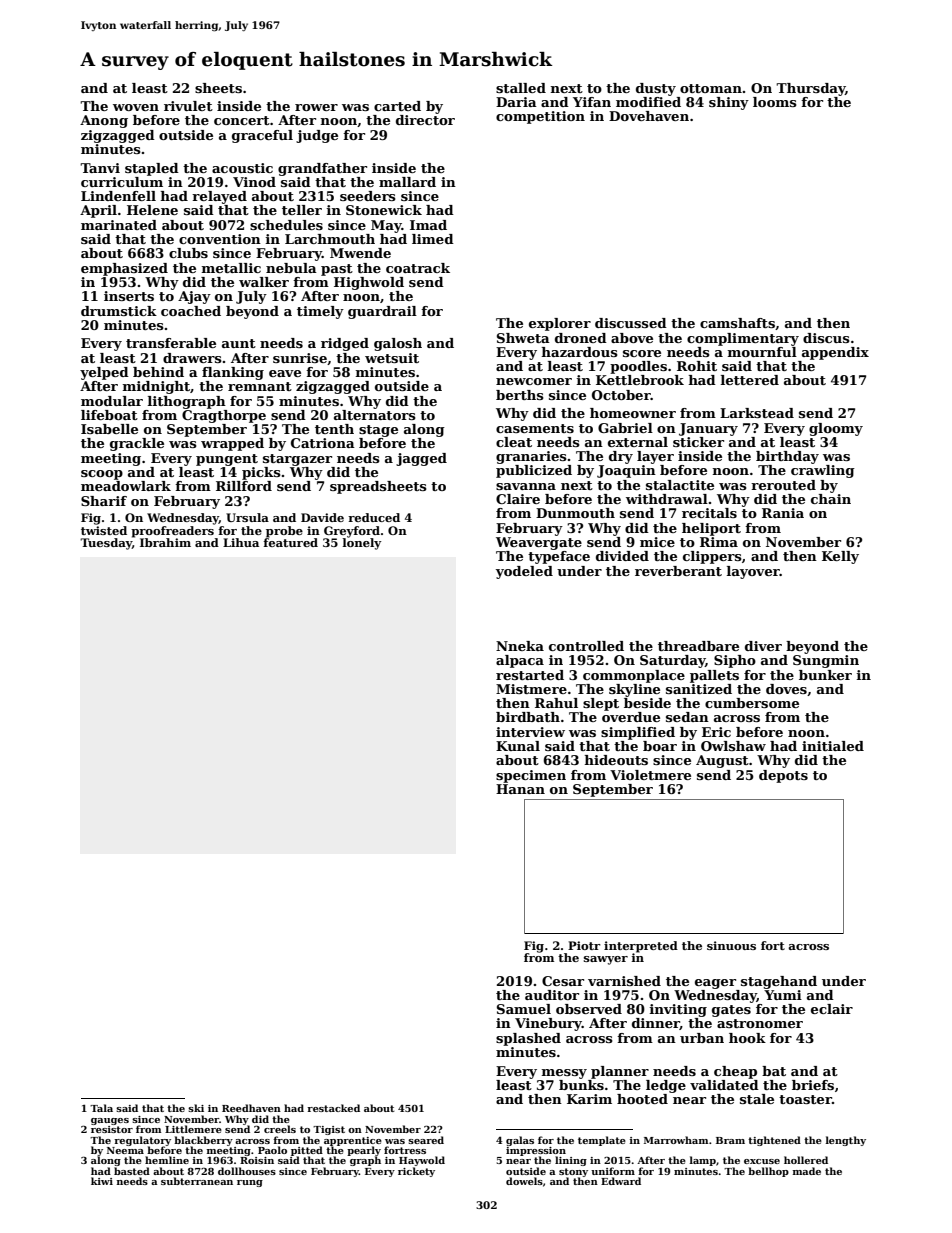 The width and height of the page is (952, 1233). What do you see at coordinates (251, 1108) in the page?
I see `Reedhaven` at bounding box center [251, 1108].
